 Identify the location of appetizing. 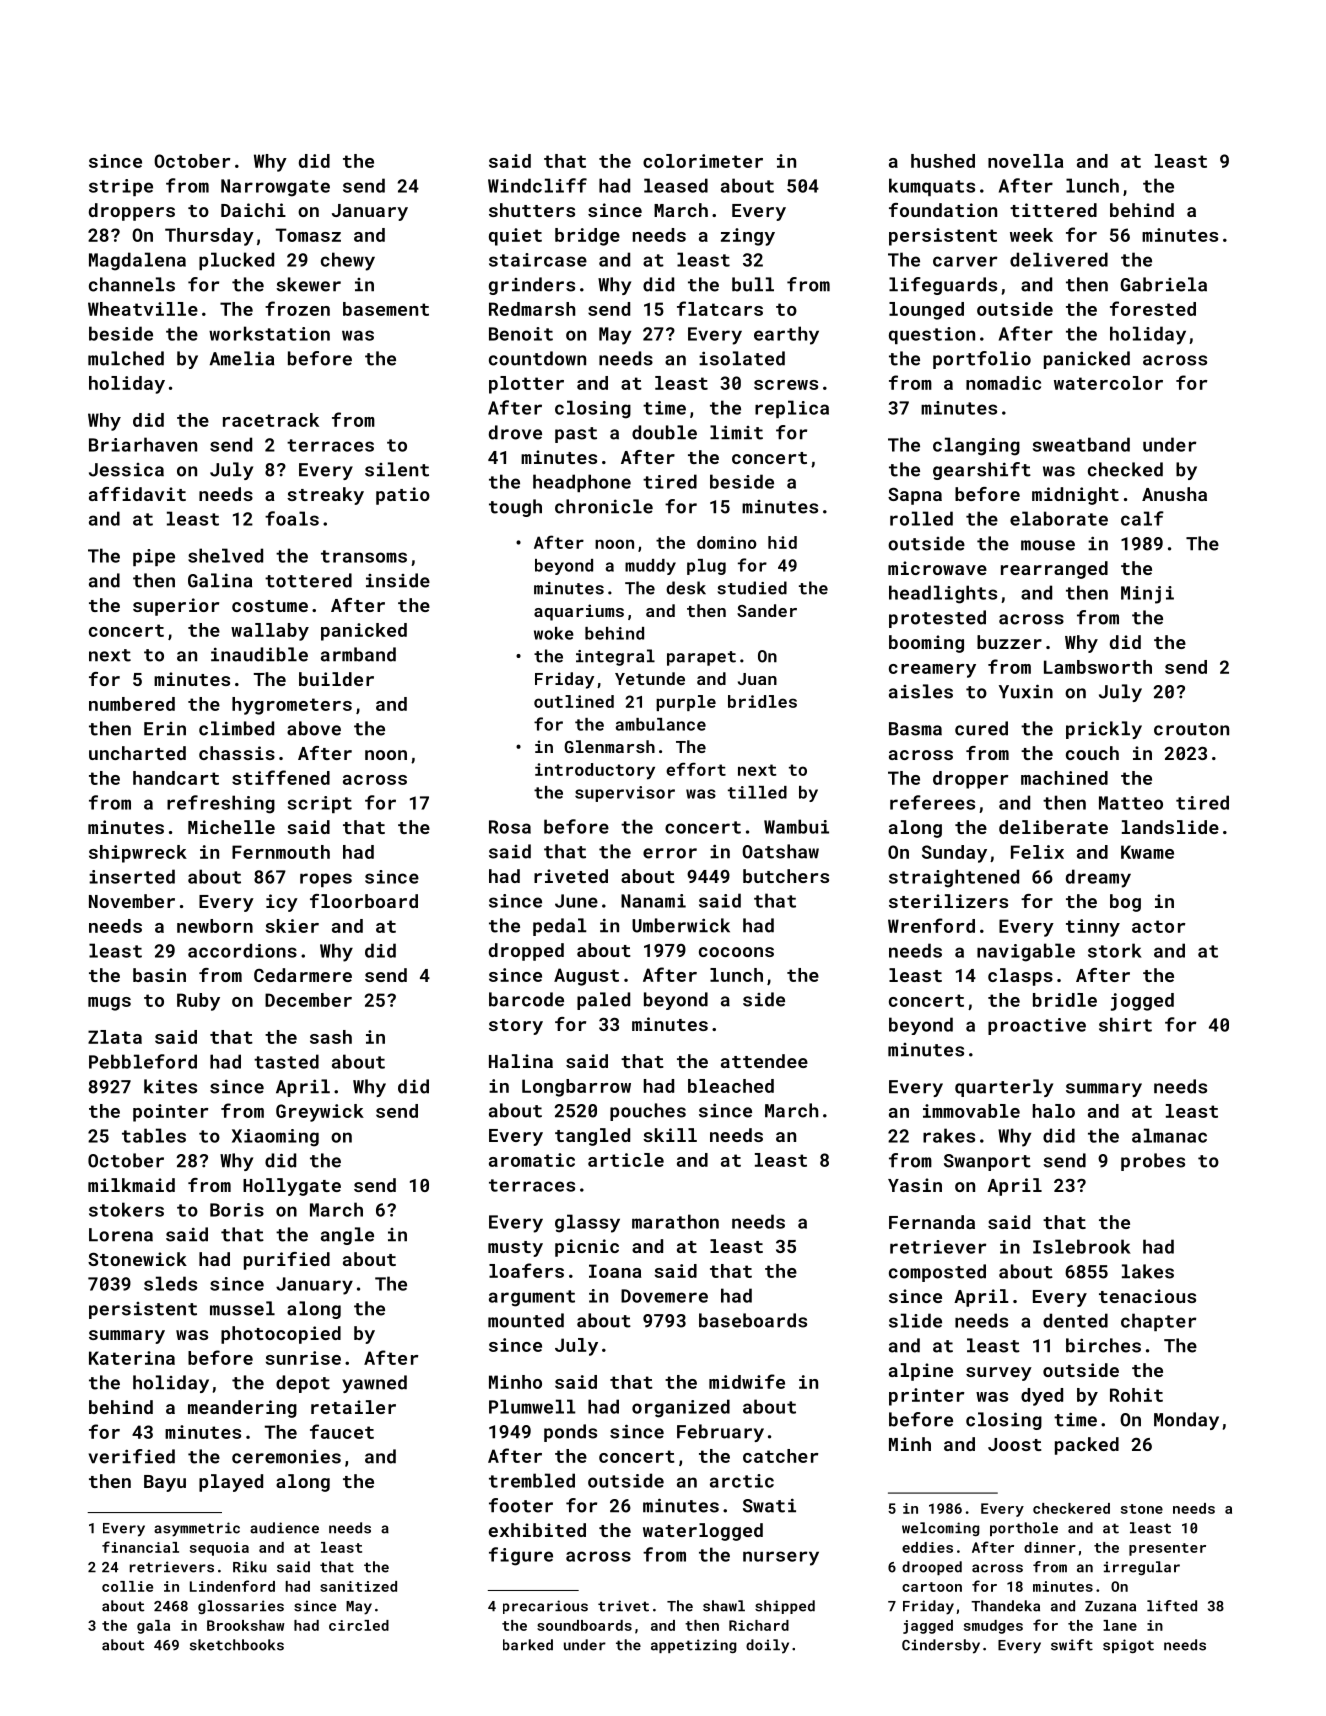
(694, 1646).
